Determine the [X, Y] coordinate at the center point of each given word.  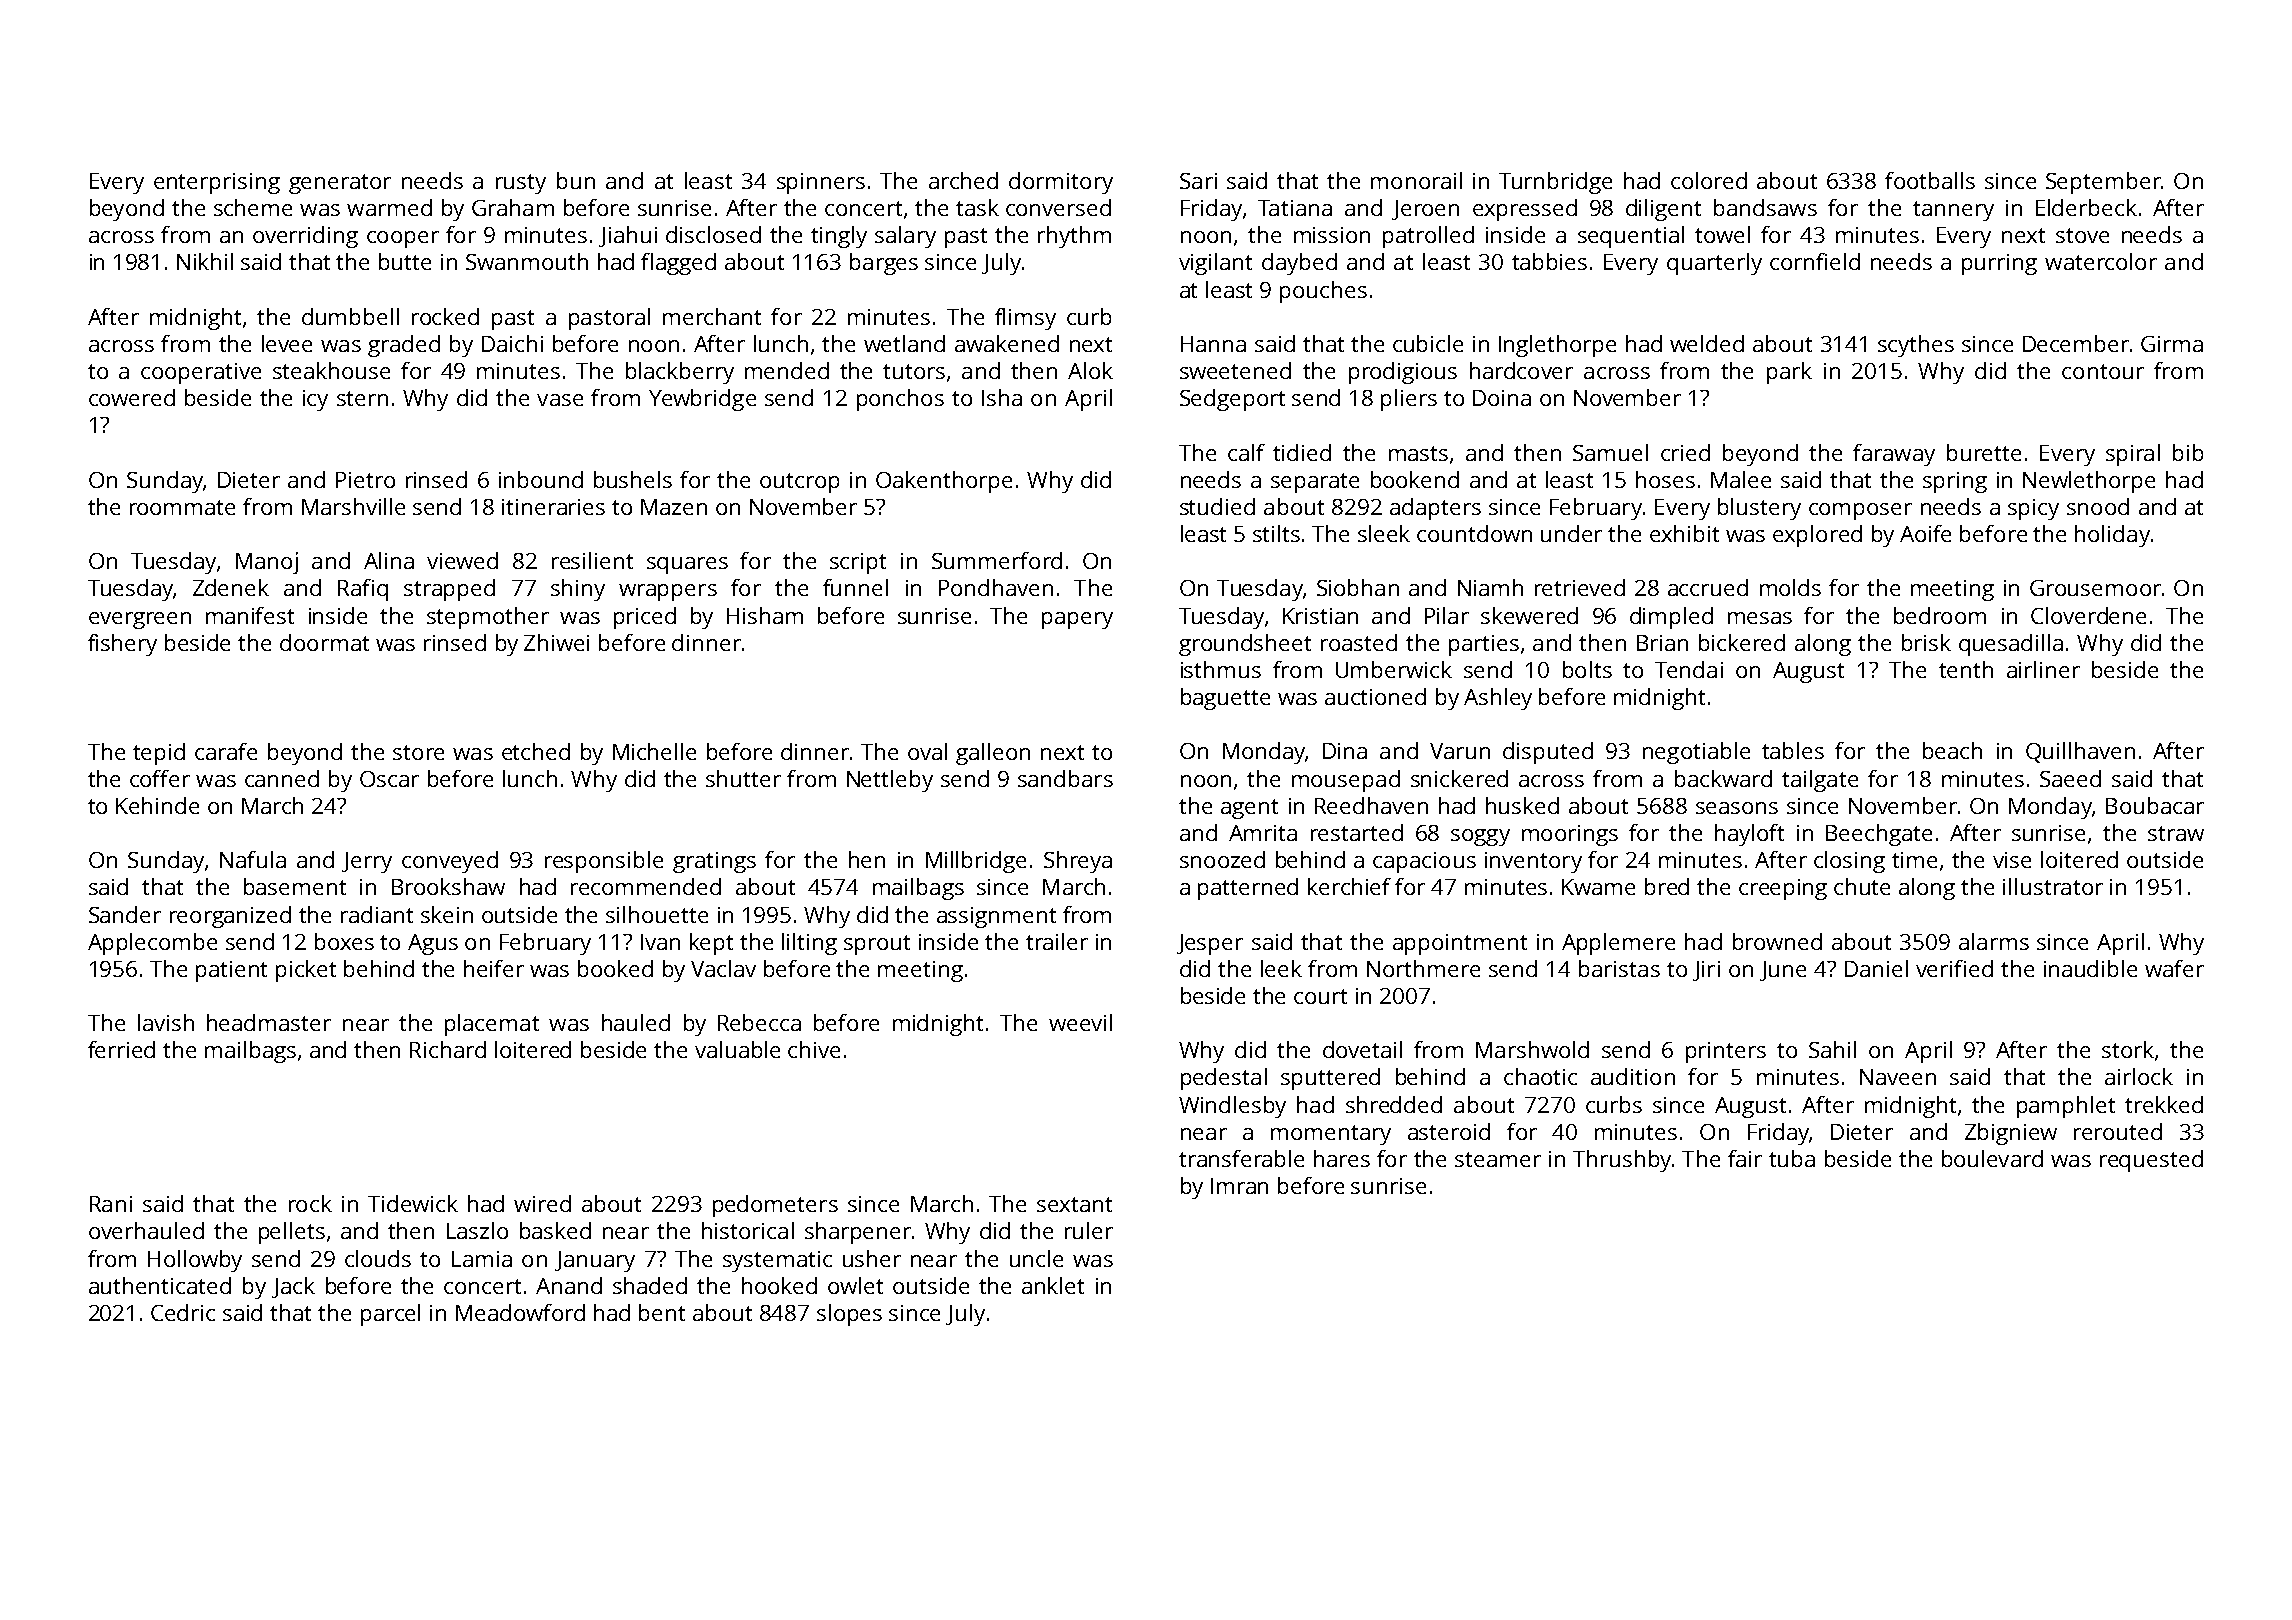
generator [340, 184]
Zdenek [231, 587]
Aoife [1925, 533]
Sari [1198, 181]
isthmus [1221, 669]
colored [1709, 180]
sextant [1074, 1204]
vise [2012, 860]
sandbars [1065, 778]
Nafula [253, 859]
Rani [111, 1204]
